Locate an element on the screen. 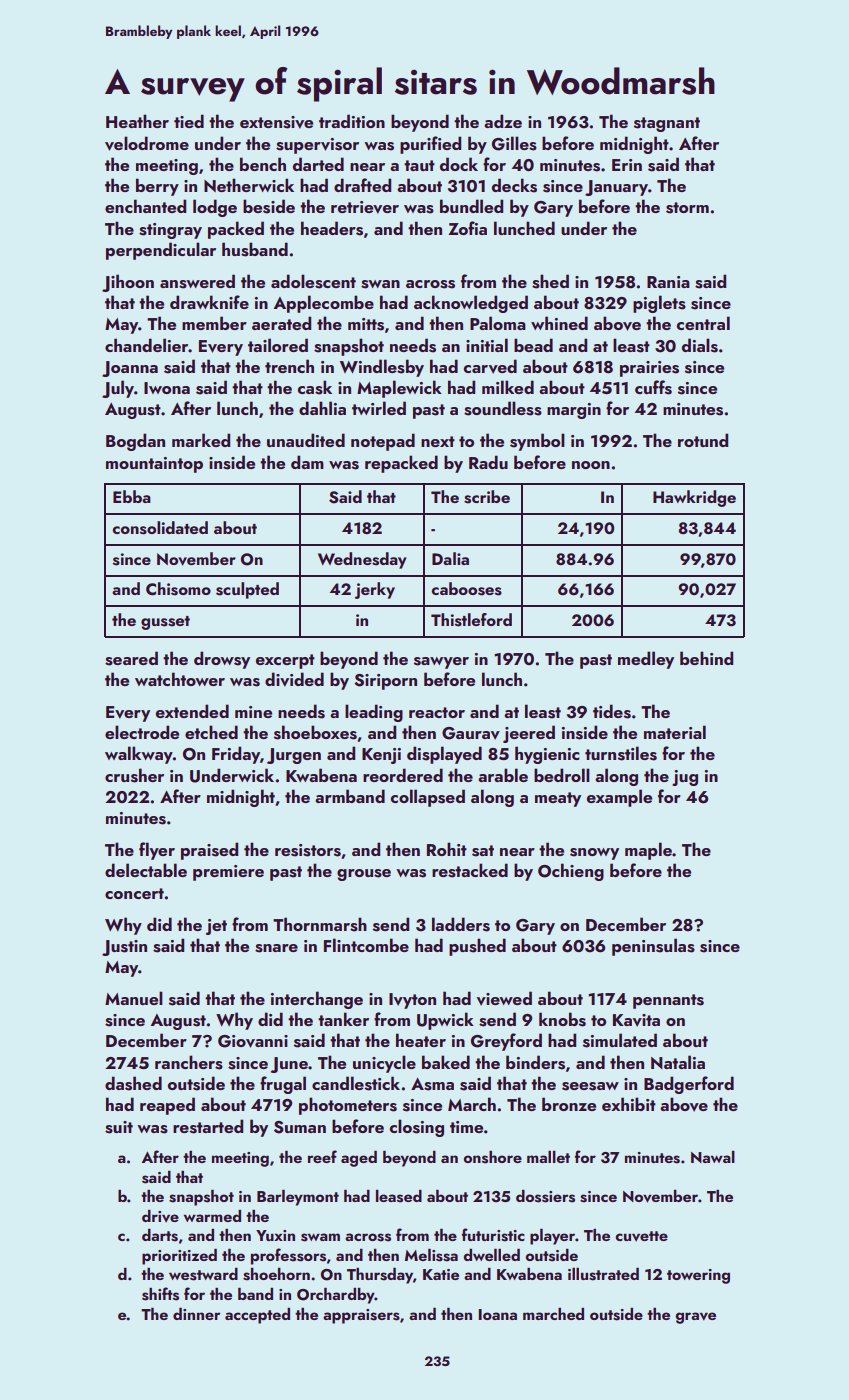 The height and width of the screenshot is (1400, 849). Flintcombe is located at coordinates (366, 945).
